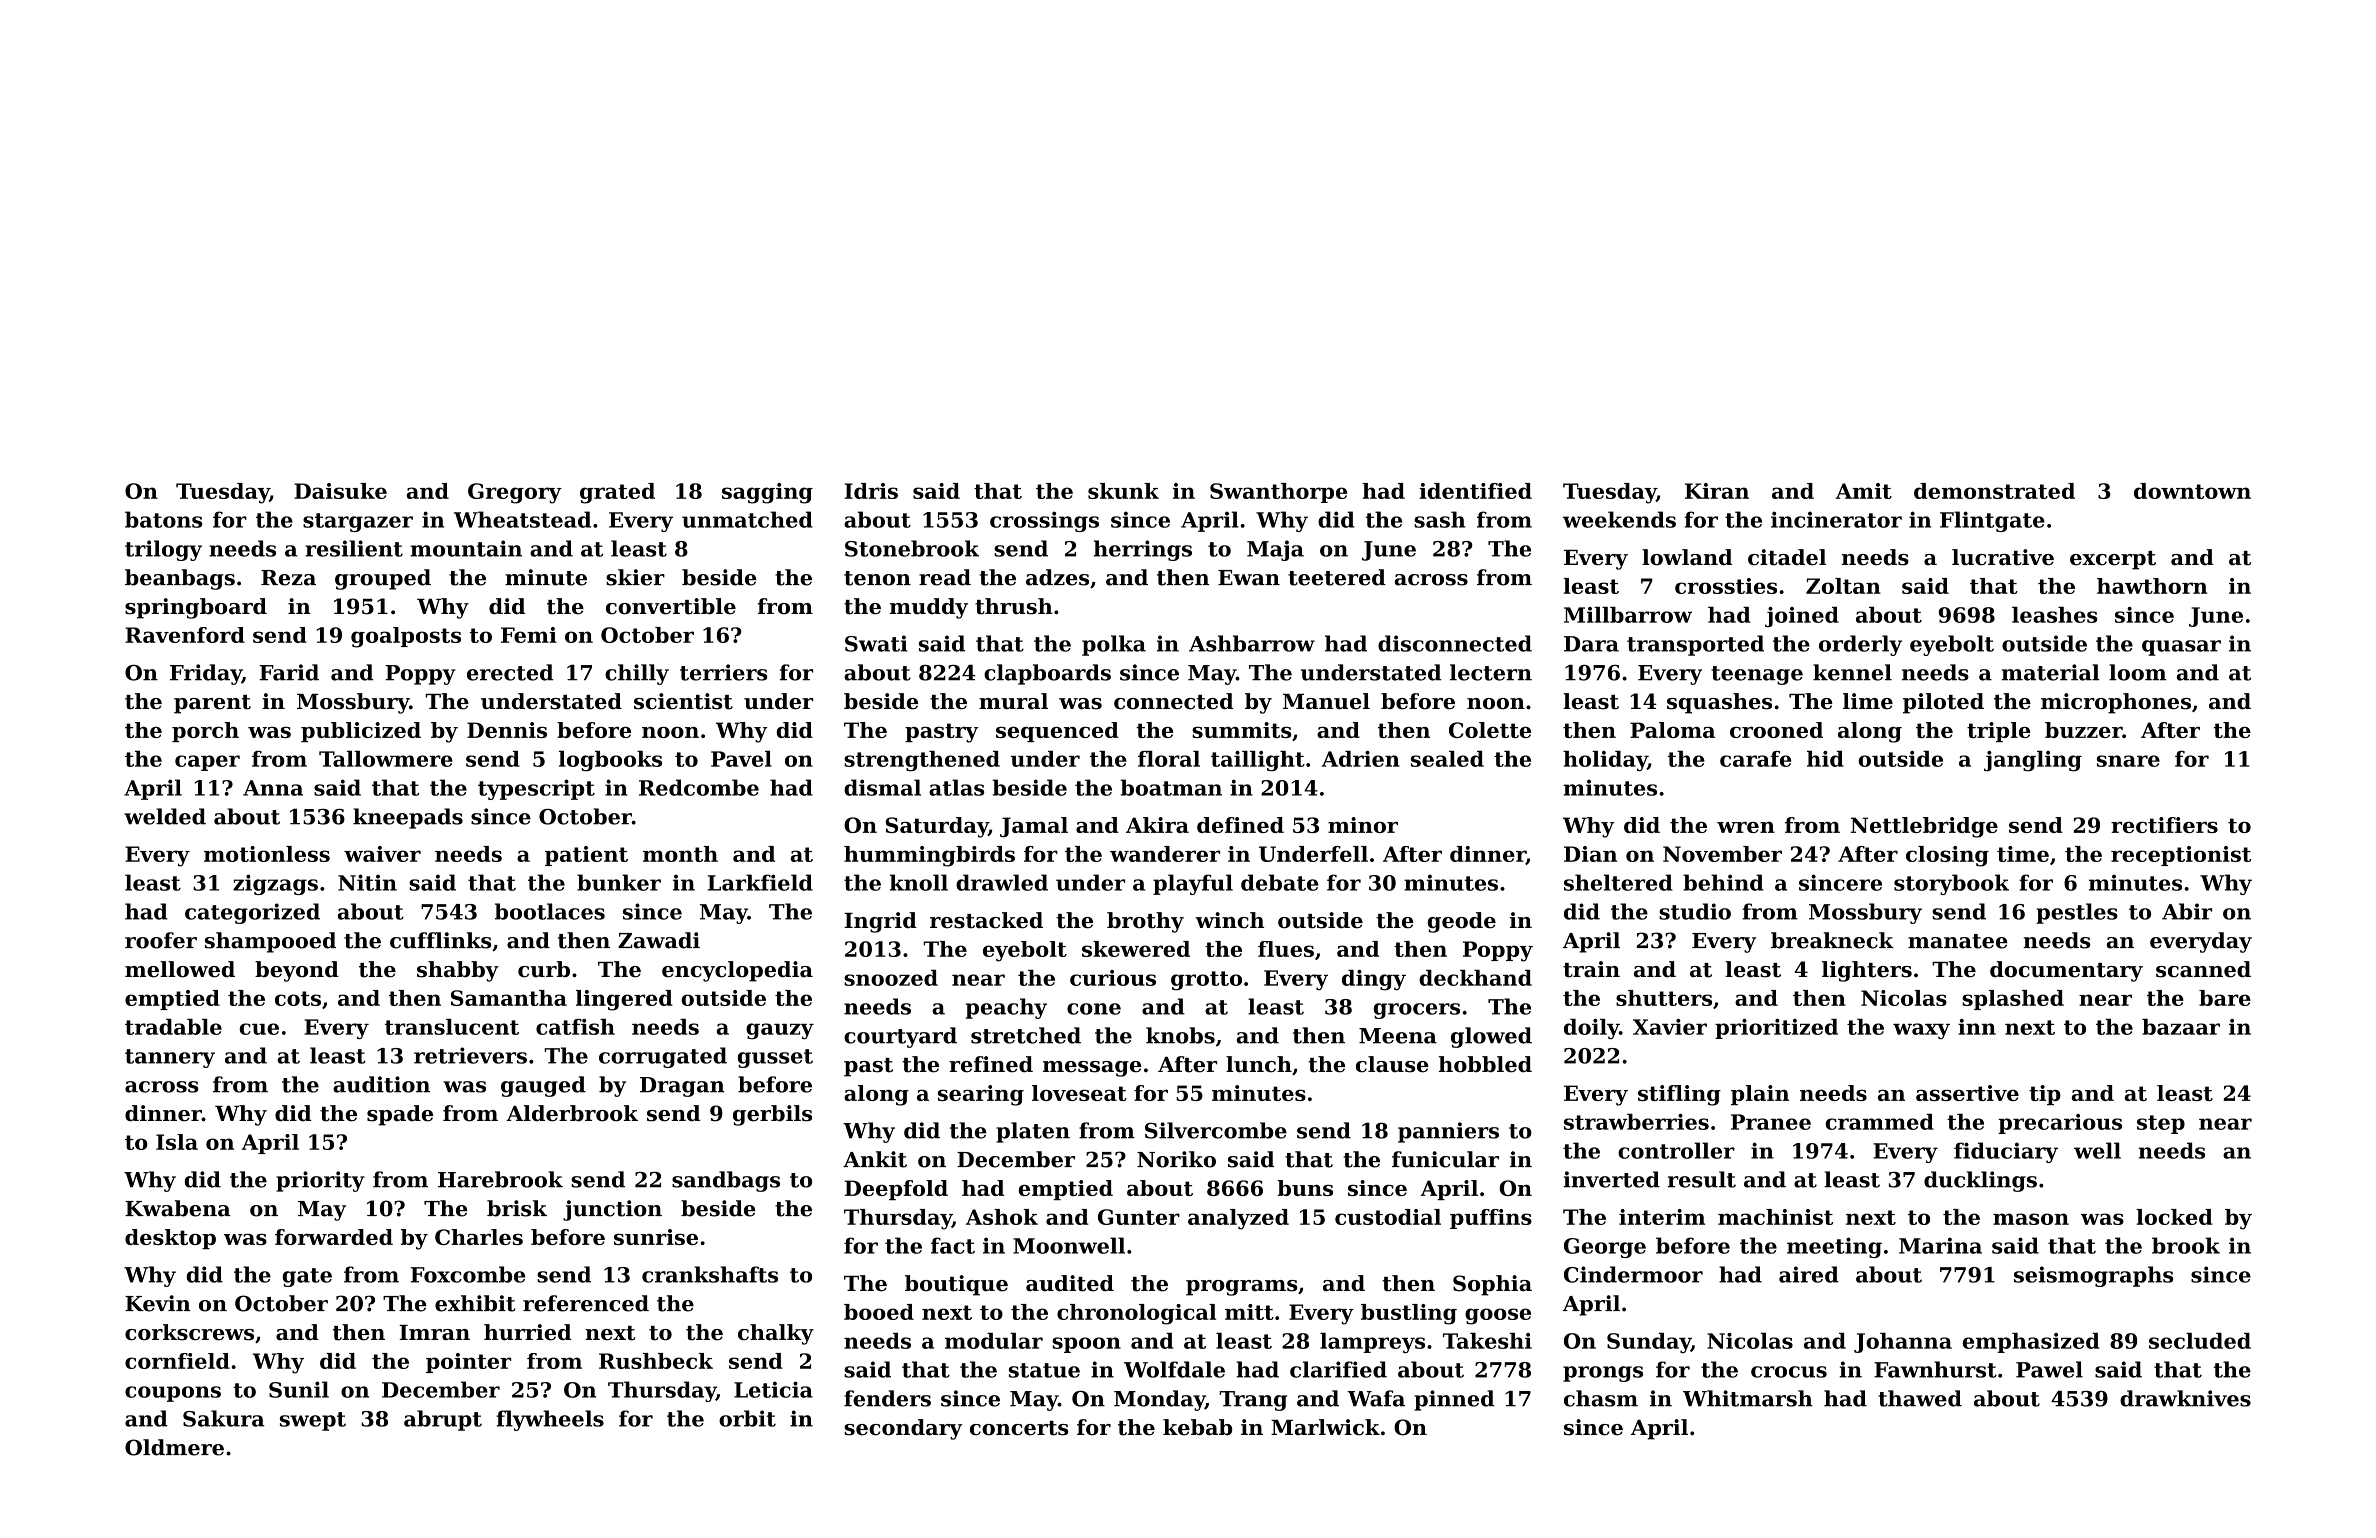  What do you see at coordinates (408, 818) in the image?
I see `kneepads` at bounding box center [408, 818].
